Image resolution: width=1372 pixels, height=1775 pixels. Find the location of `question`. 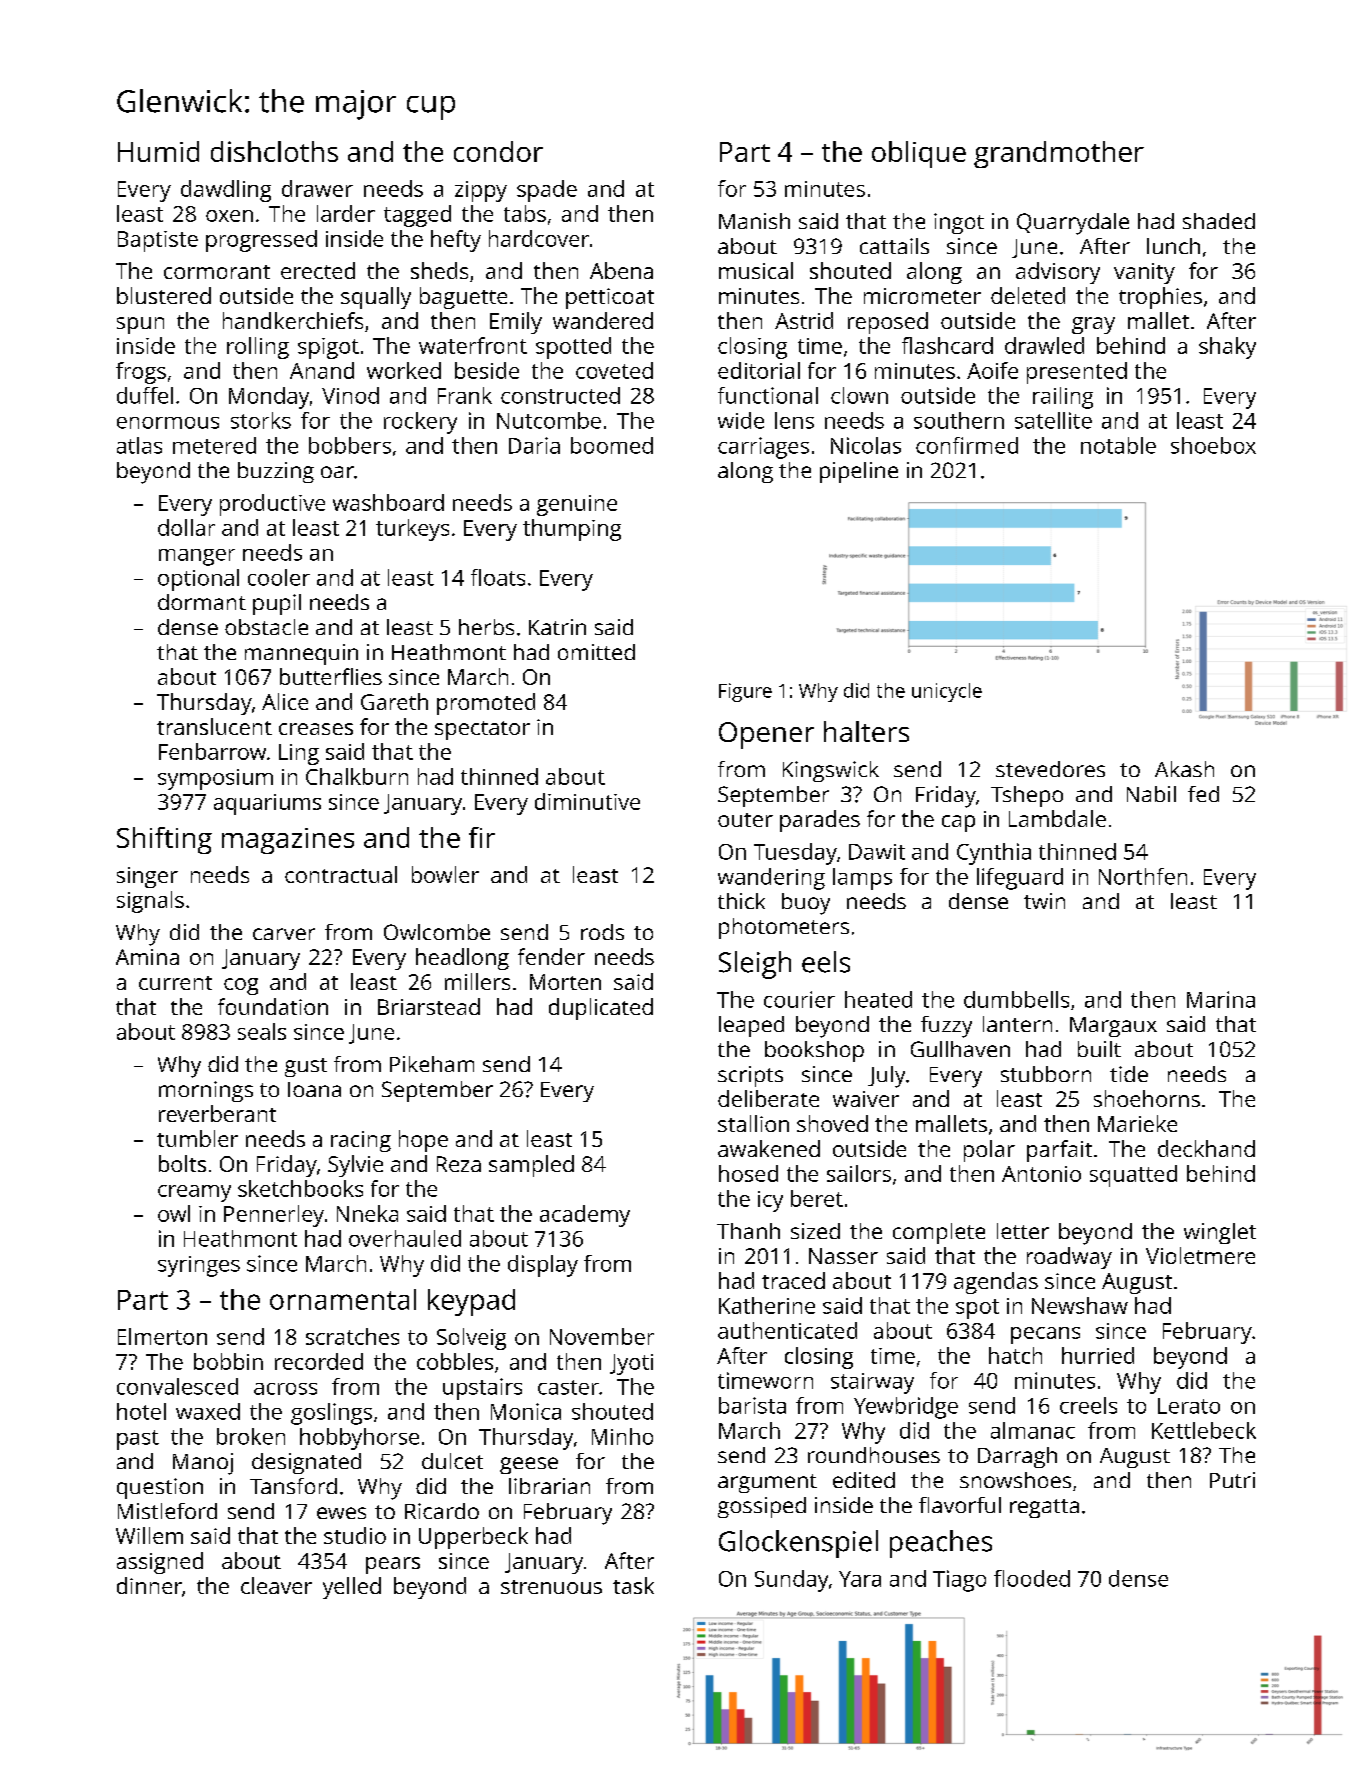

question is located at coordinates (160, 1488).
